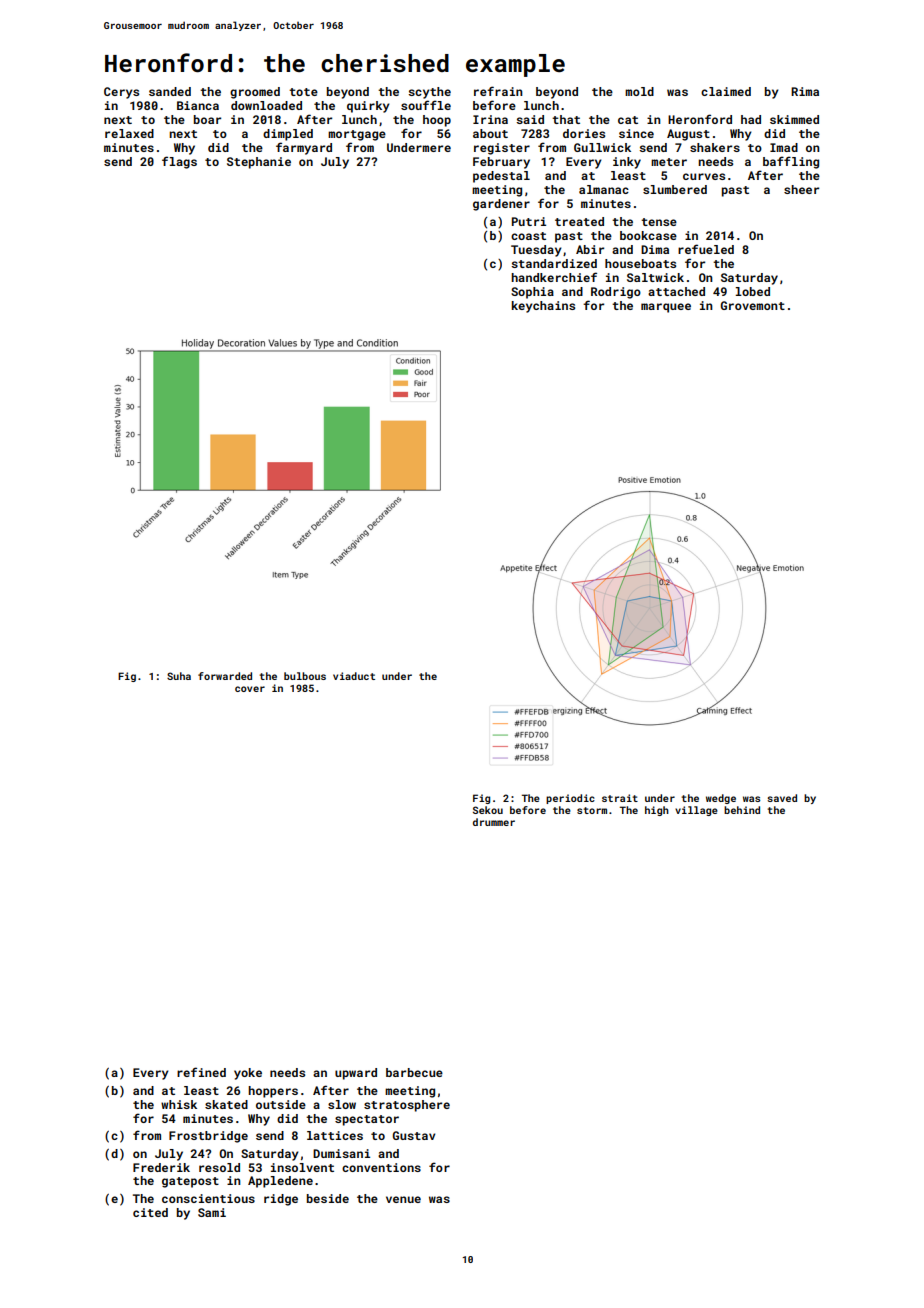 The width and height of the document is (924, 1308). What do you see at coordinates (170, 91) in the document?
I see `sanded` at bounding box center [170, 91].
